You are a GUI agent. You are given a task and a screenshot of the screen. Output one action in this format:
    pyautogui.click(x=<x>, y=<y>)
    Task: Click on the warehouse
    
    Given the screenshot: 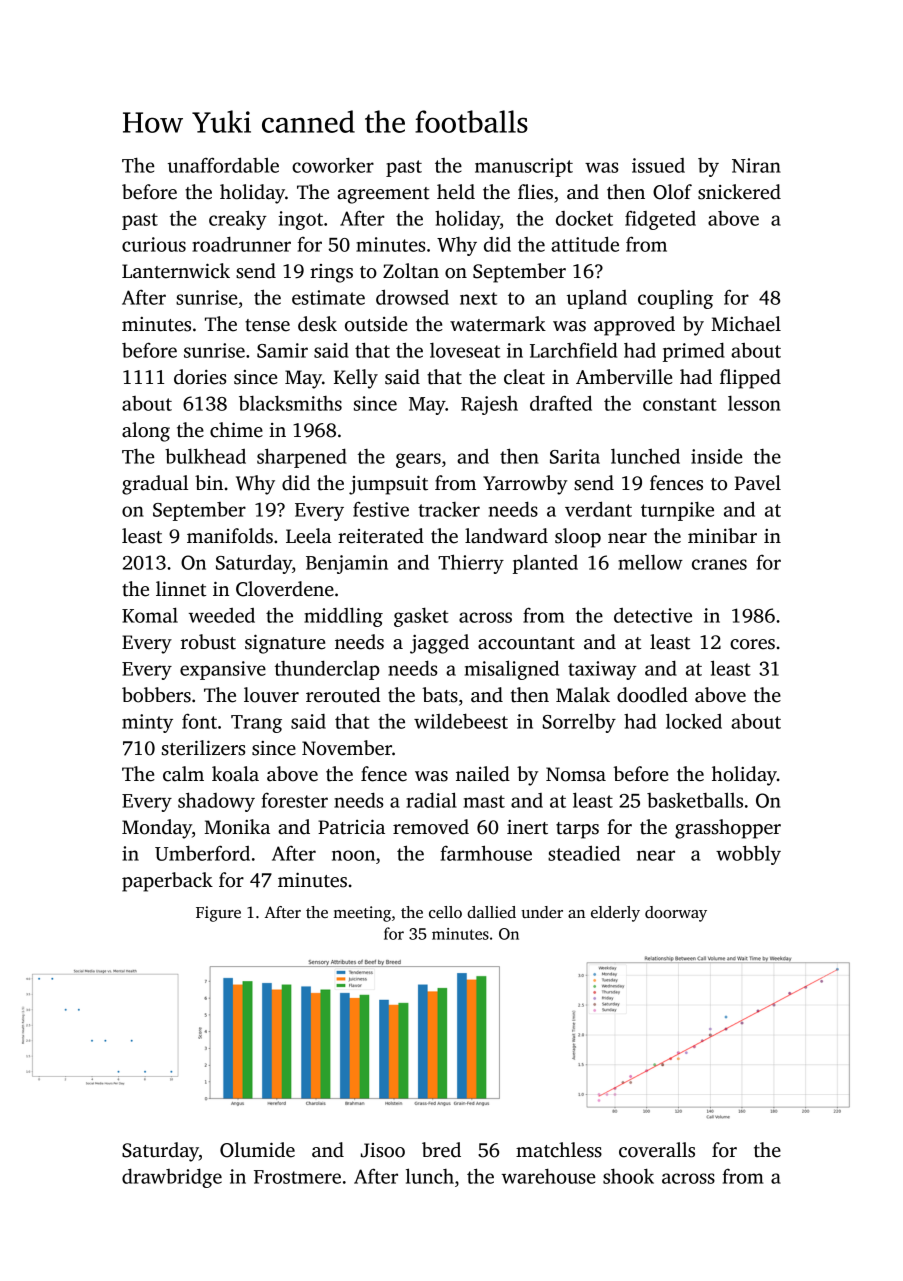 What is the action you would take?
    pyautogui.click(x=548, y=1176)
